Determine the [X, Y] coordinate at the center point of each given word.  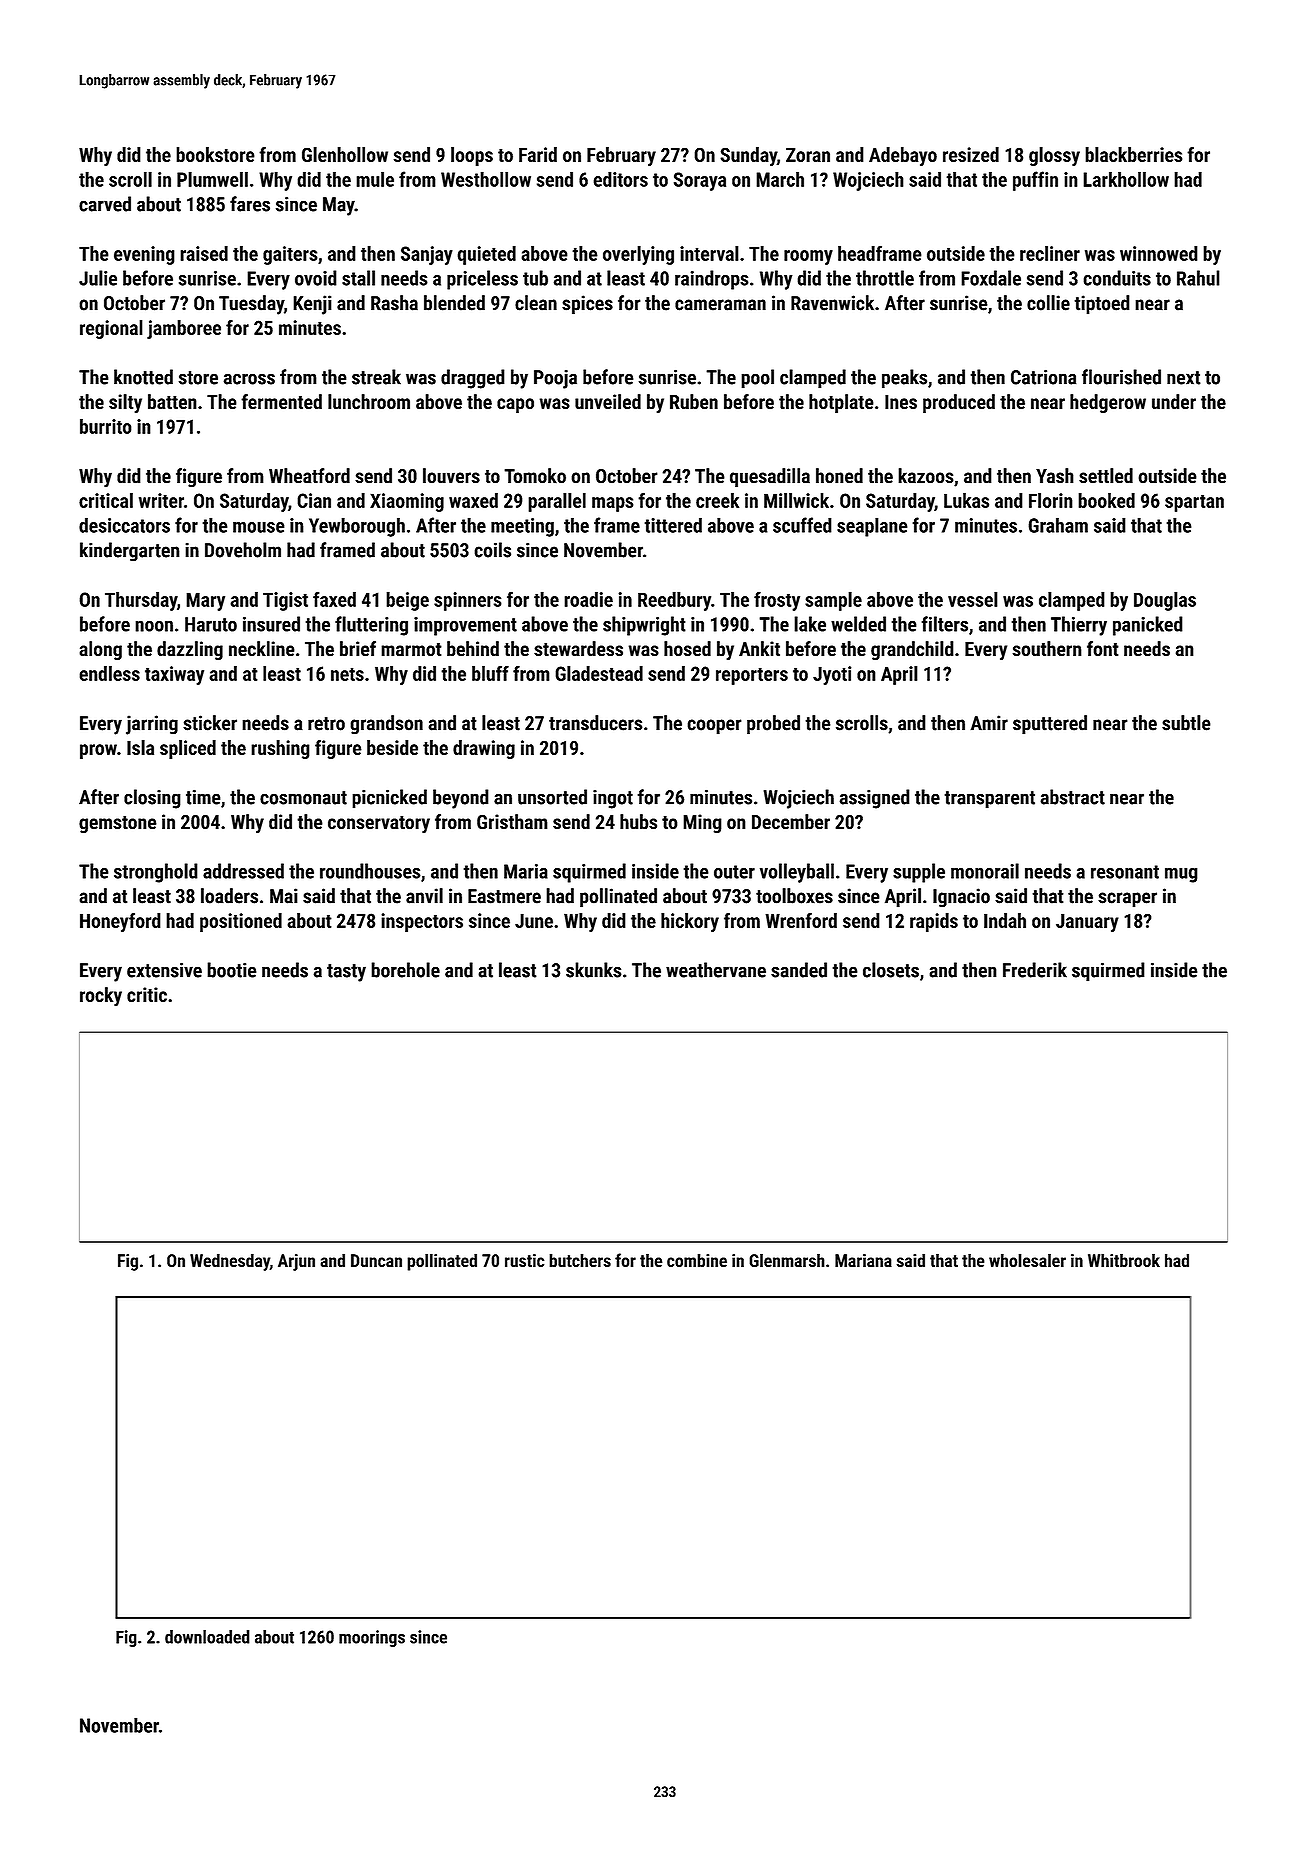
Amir [989, 723]
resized [971, 154]
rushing [280, 749]
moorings [372, 1638]
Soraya [700, 181]
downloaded [207, 1637]
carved [105, 204]
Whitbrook [1124, 1260]
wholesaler [1027, 1260]
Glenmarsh [787, 1260]
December [791, 822]
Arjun [296, 1262]
